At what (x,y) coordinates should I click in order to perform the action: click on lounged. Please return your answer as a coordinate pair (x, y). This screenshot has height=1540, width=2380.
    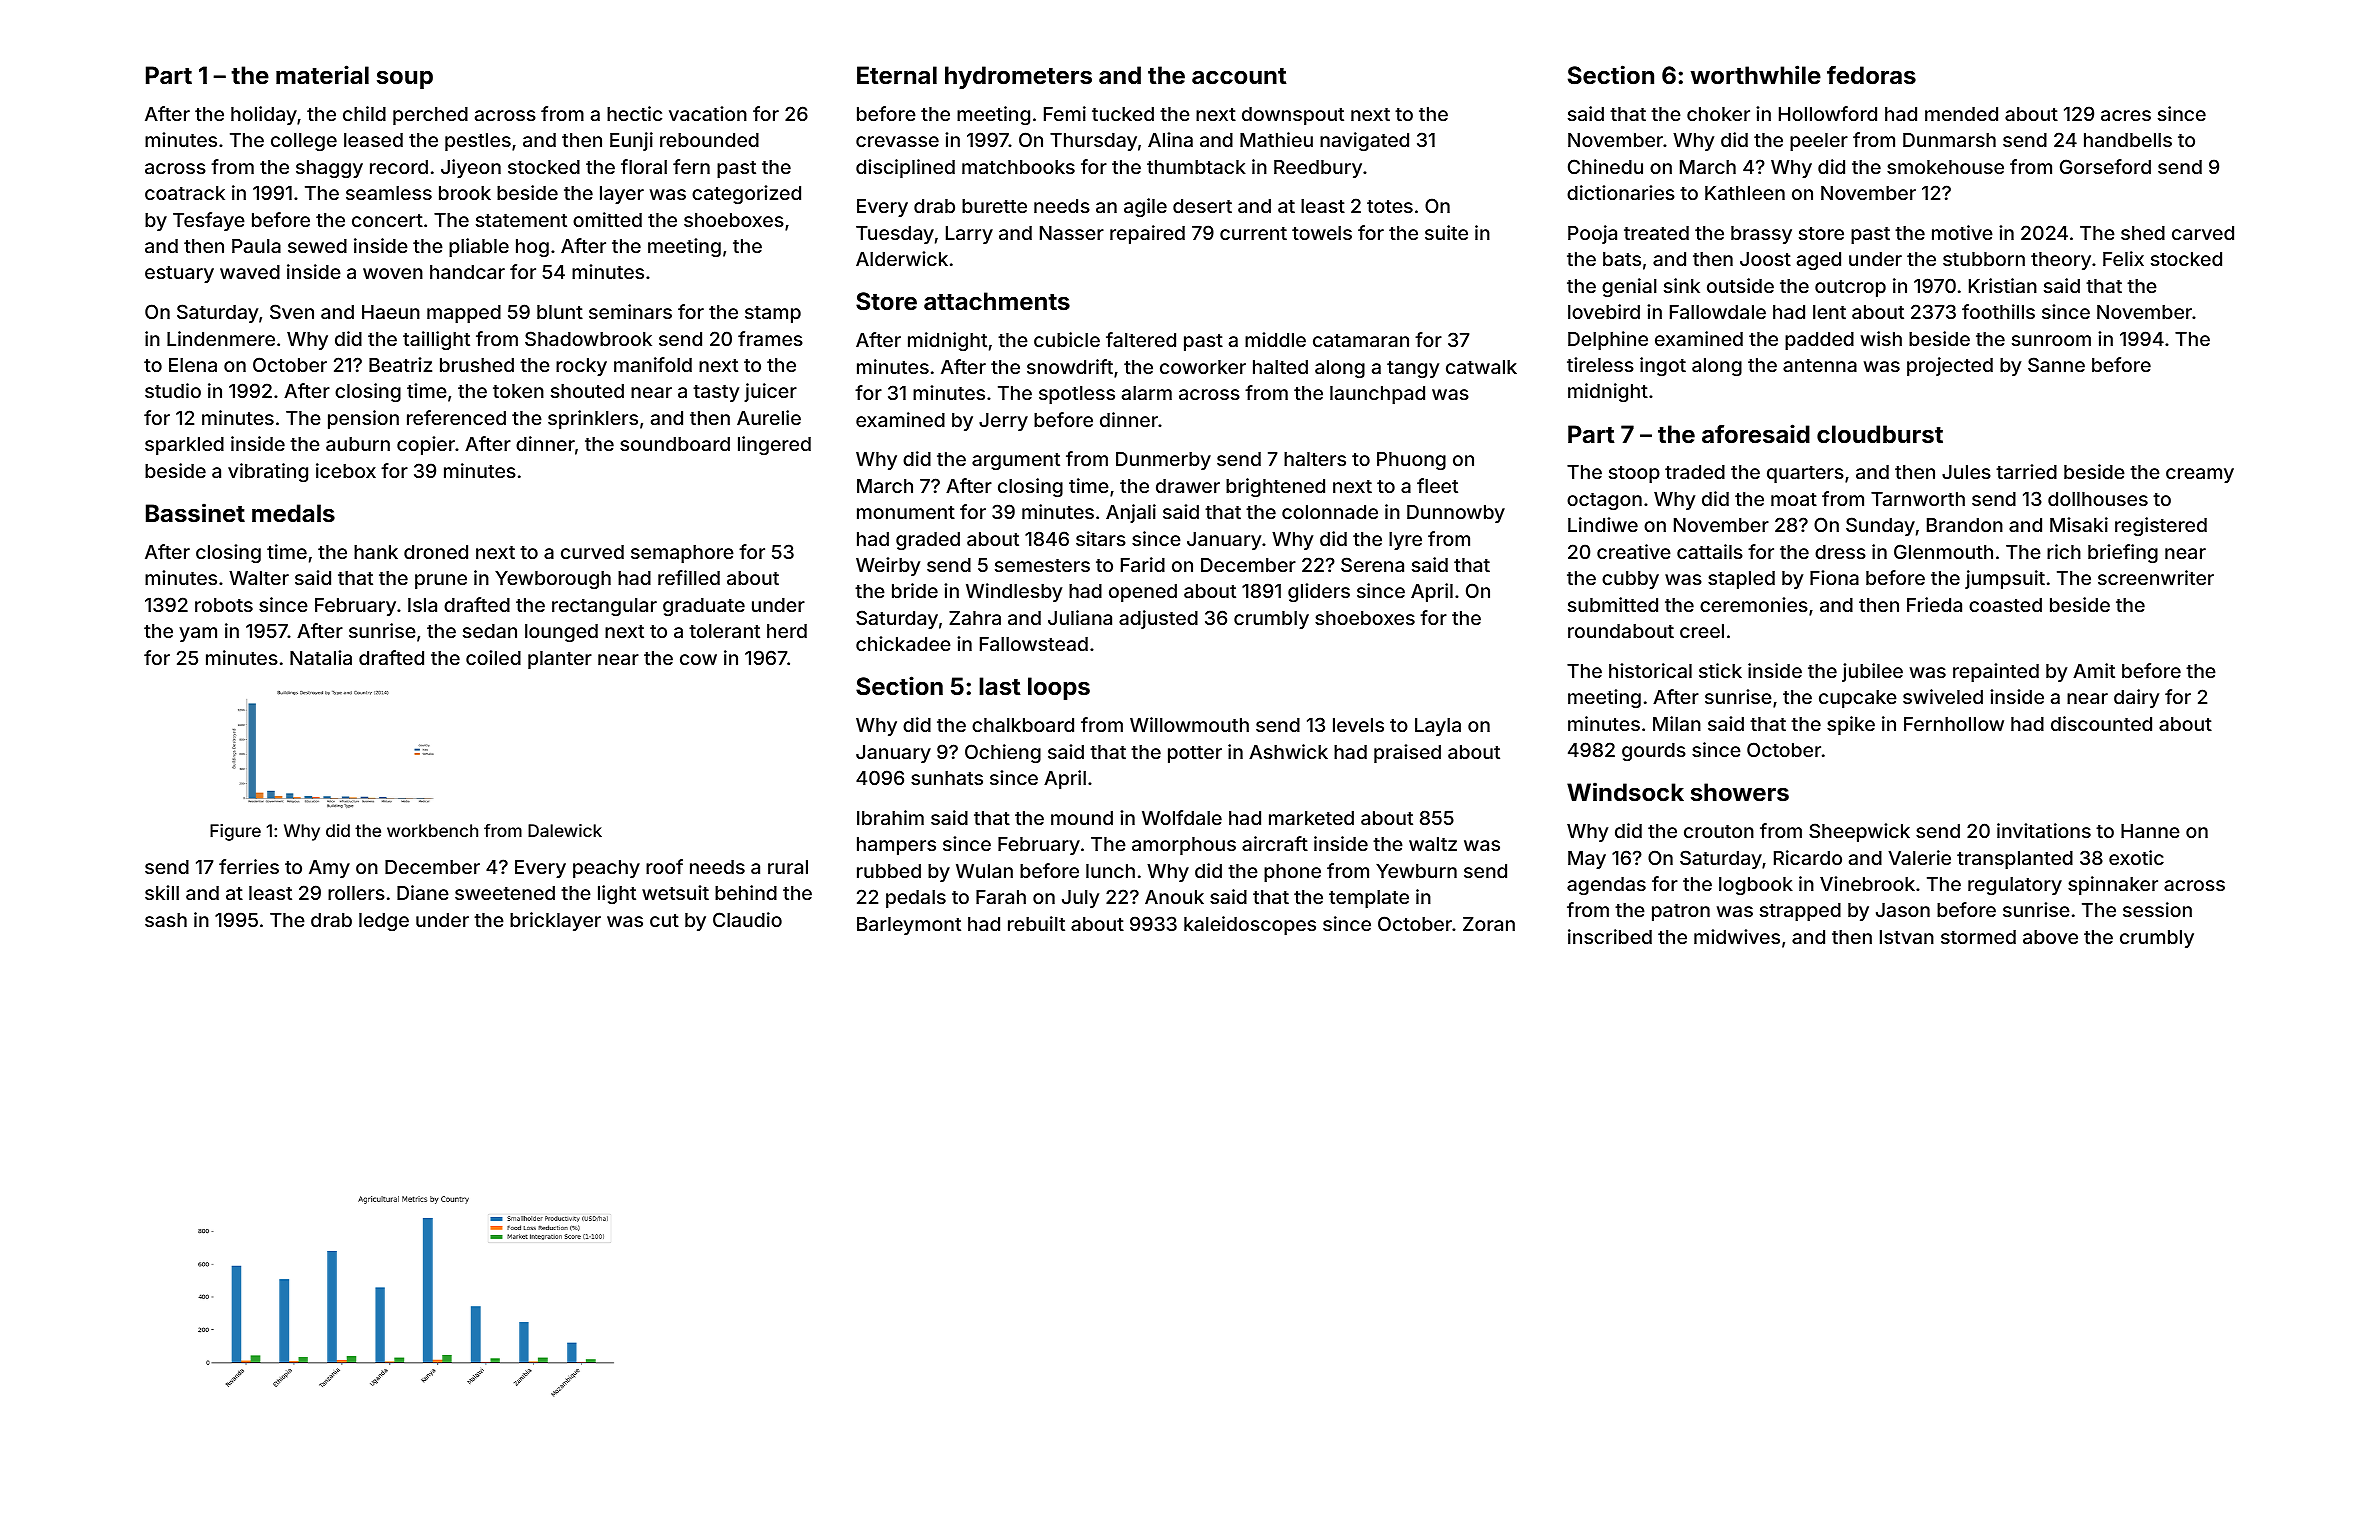
    Looking at the image, I should click on (561, 633).
